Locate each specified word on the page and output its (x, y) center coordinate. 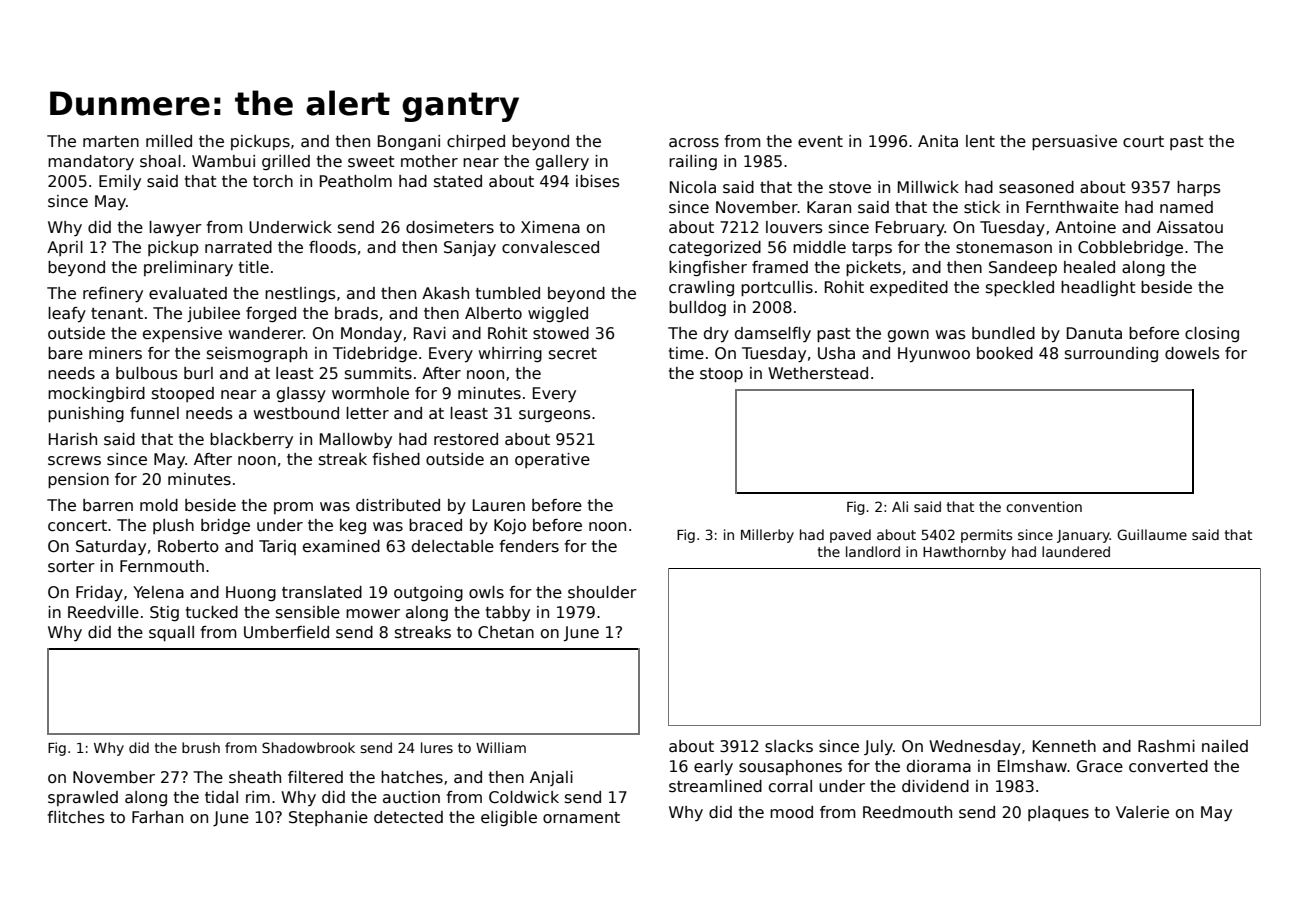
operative (552, 460)
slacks (789, 746)
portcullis (777, 288)
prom (293, 508)
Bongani (409, 142)
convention (1044, 506)
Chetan (506, 632)
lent (980, 141)
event (820, 141)
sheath (255, 777)
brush (201, 747)
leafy (67, 314)
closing (1212, 334)
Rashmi (1166, 746)
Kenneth (1064, 746)
